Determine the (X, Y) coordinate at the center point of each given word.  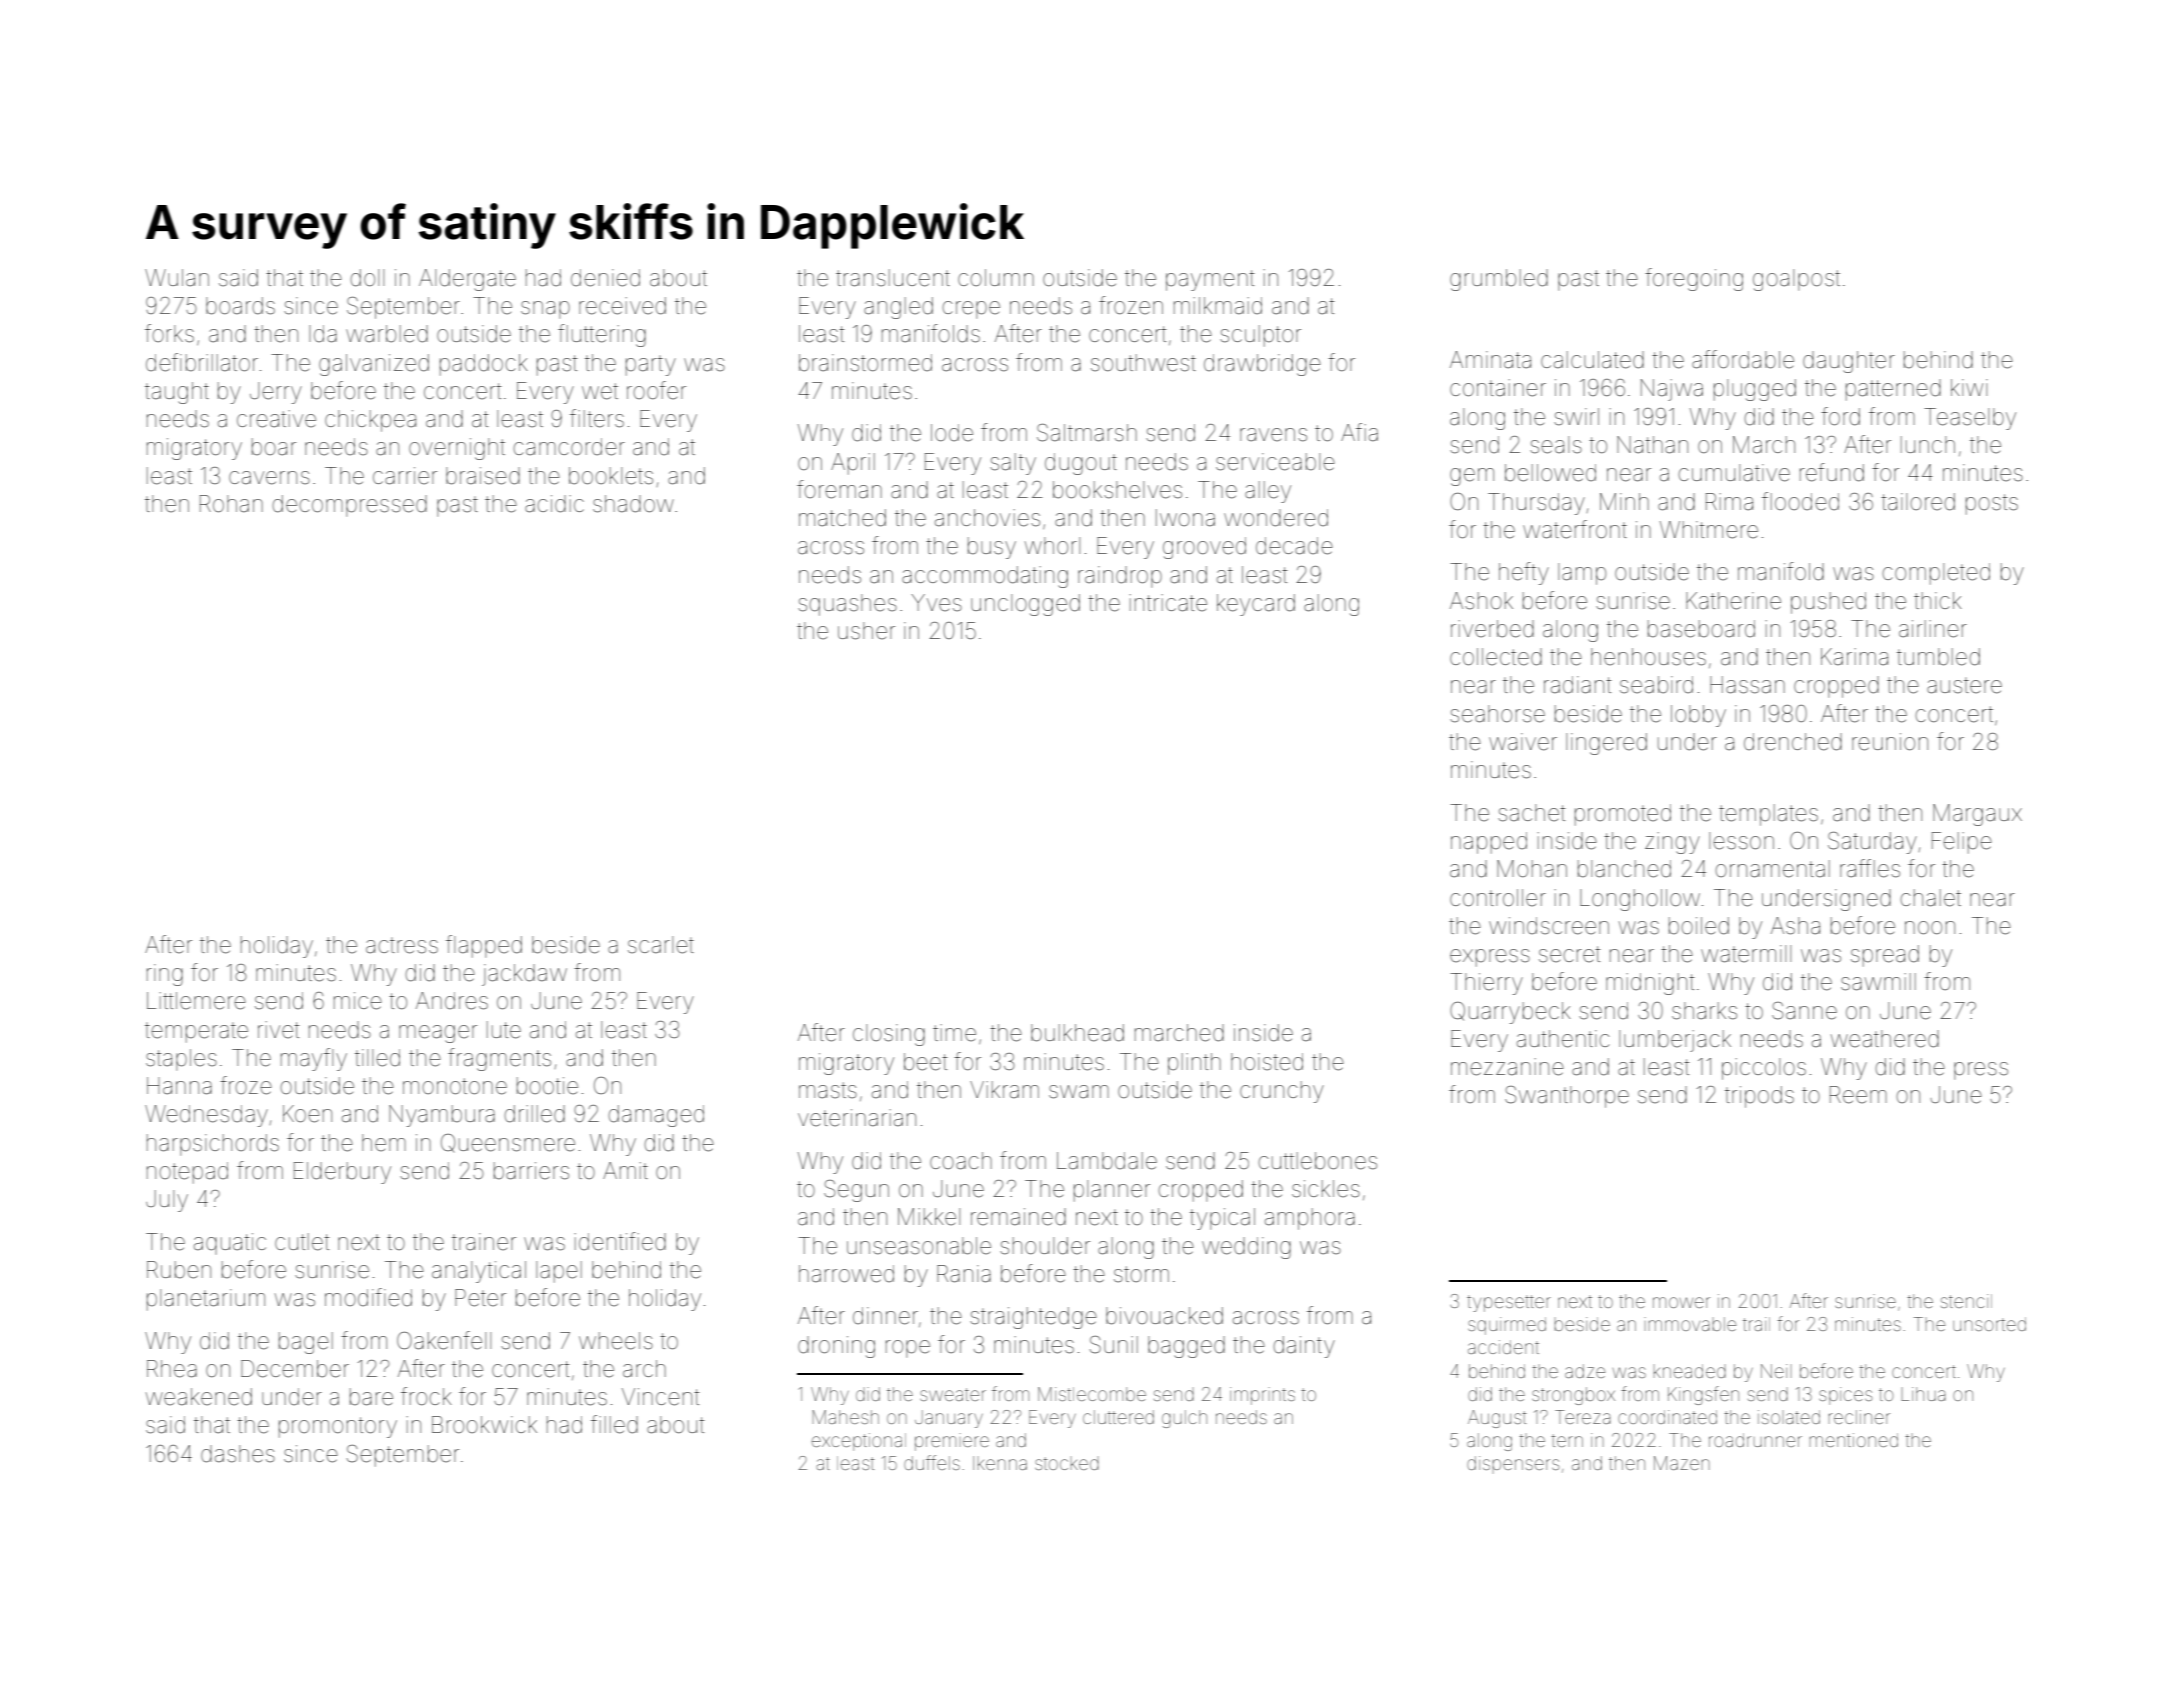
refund (1832, 472)
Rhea (172, 1369)
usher (866, 631)
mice (358, 1001)
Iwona (1185, 518)
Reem (1858, 1095)
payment (1210, 280)
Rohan (231, 504)
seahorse (1497, 714)
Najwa (1672, 390)
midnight (1650, 984)
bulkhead (1077, 1033)
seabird (1656, 685)
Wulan (177, 278)
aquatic (230, 1243)
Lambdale (1107, 1161)
